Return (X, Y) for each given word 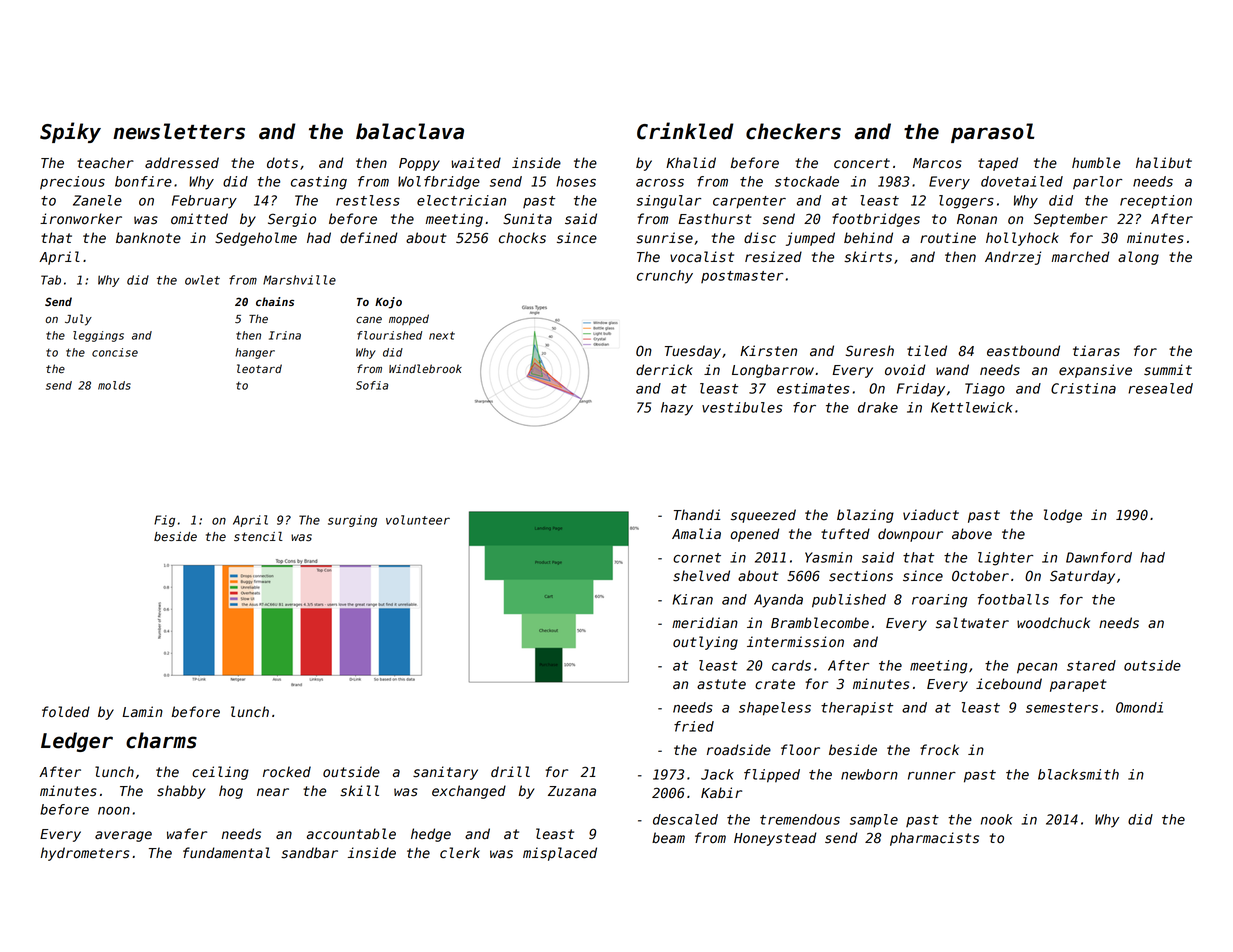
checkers (793, 131)
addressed (182, 163)
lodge (1063, 516)
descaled (685, 819)
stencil (258, 536)
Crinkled (685, 131)
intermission (795, 642)
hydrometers (85, 854)
